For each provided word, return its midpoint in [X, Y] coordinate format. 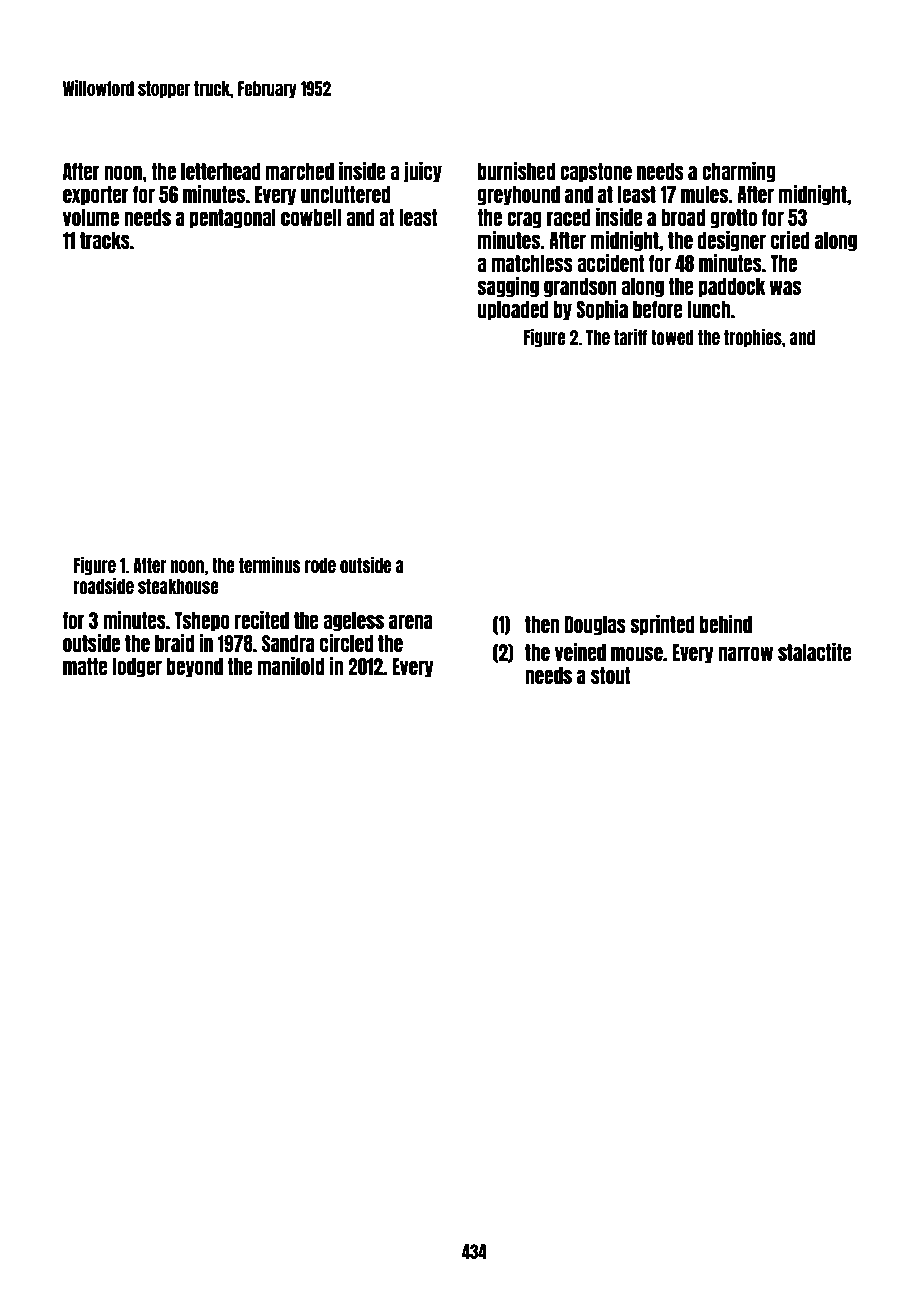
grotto [734, 219]
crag [524, 220]
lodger [137, 668]
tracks [105, 240]
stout [610, 675]
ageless [353, 622]
